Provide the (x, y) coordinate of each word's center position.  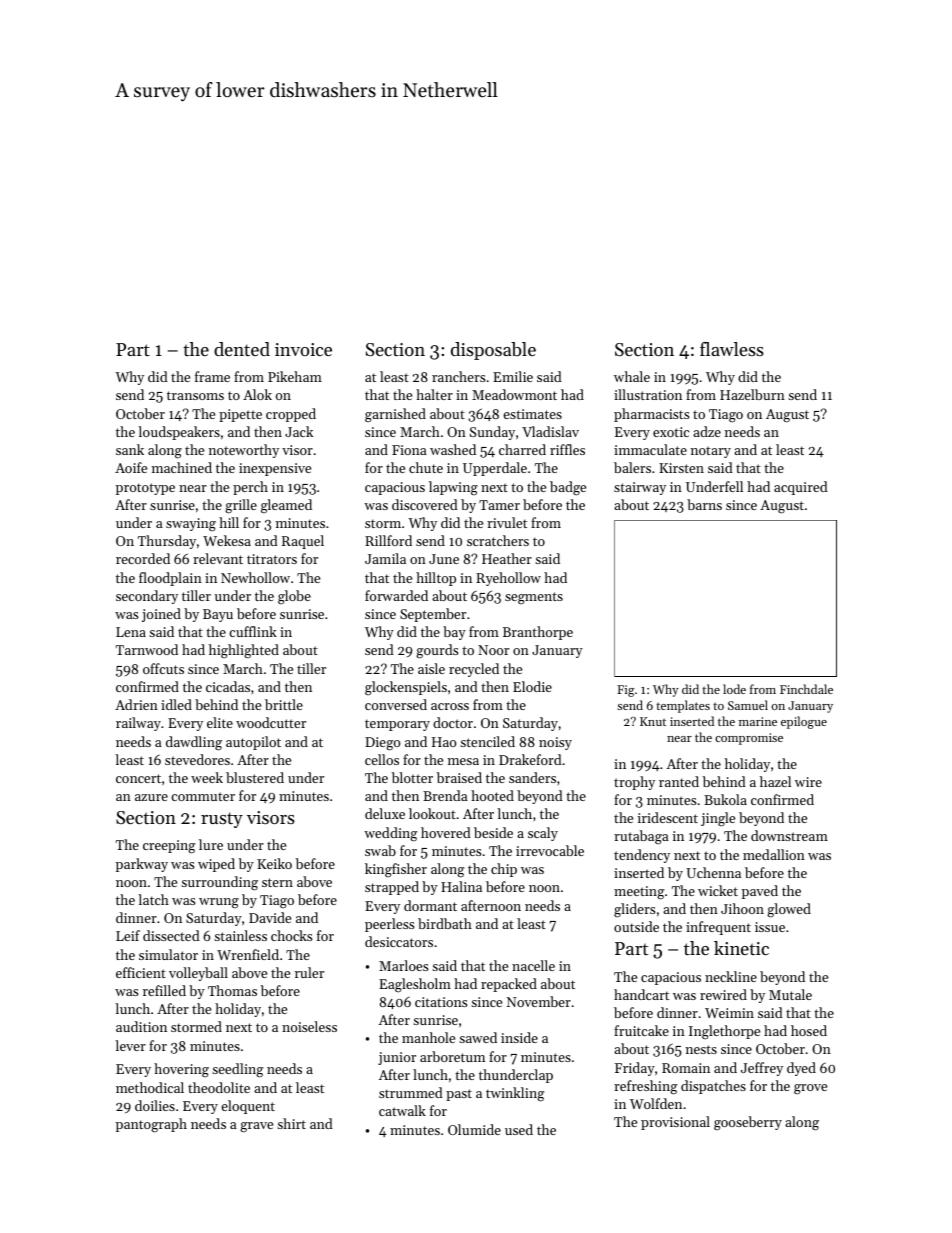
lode (734, 689)
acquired (801, 488)
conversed (396, 704)
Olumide (474, 1129)
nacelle (533, 965)
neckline (731, 976)
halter (434, 394)
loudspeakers (179, 433)
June (444, 559)
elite (220, 722)
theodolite (219, 1087)
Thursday (167, 542)
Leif (128, 935)
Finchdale (806, 689)
